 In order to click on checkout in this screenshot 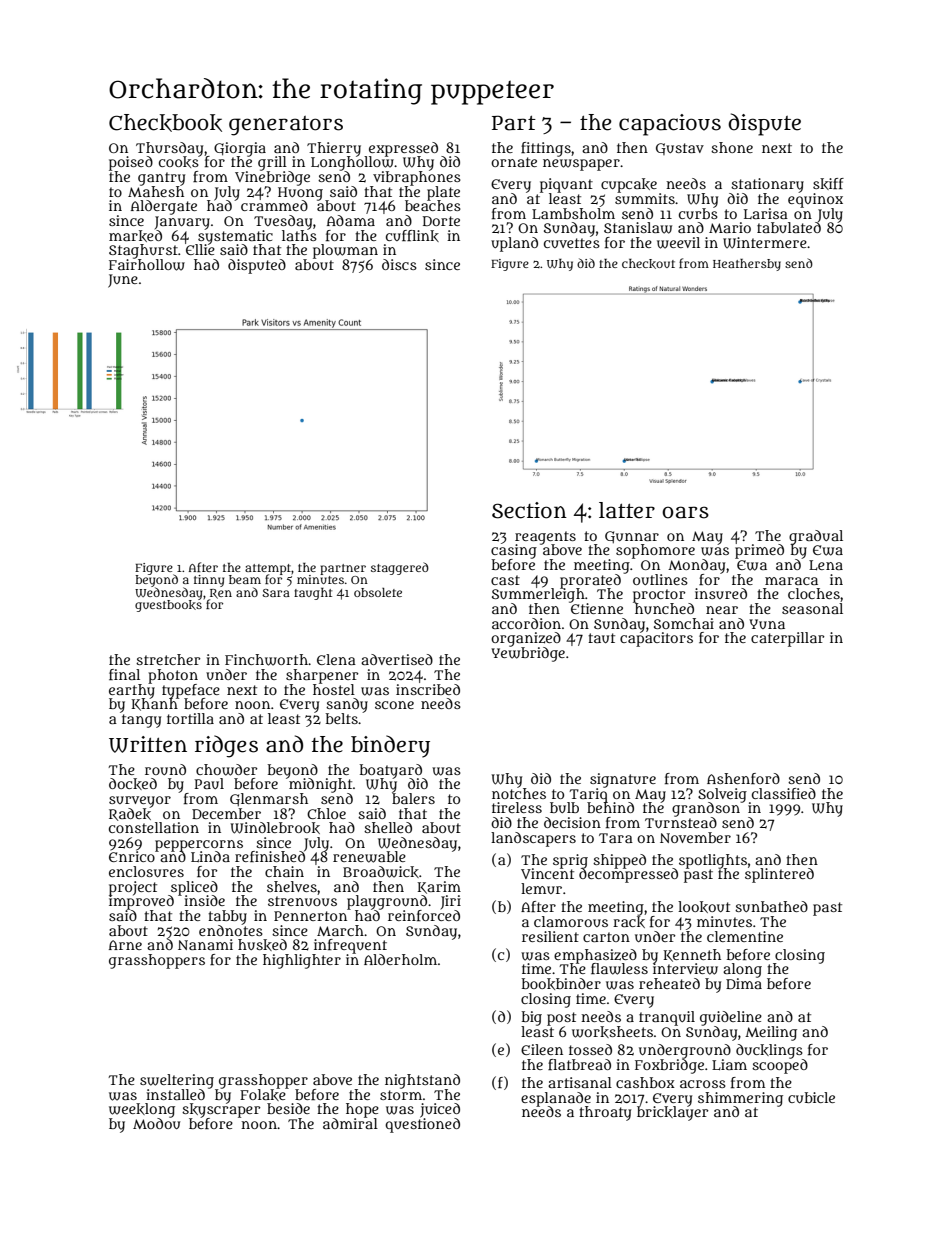, I will do `click(648, 264)`.
